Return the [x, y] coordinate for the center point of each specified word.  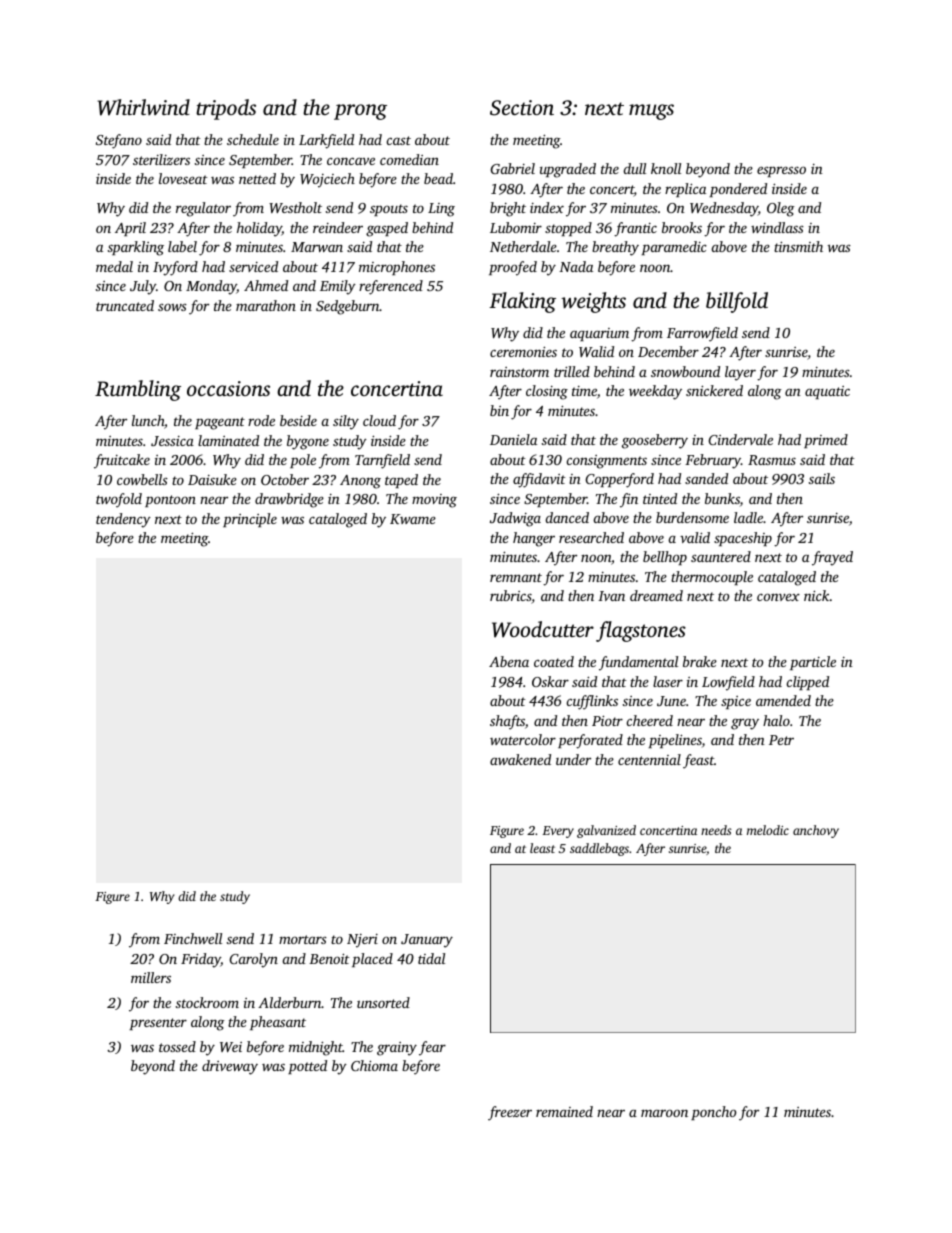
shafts [507, 722]
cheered [650, 720]
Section [522, 108]
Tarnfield [382, 461]
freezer [510, 1113]
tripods [226, 109]
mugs [651, 112]
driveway [230, 1067]
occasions [228, 388]
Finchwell [193, 938]
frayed [832, 558]
